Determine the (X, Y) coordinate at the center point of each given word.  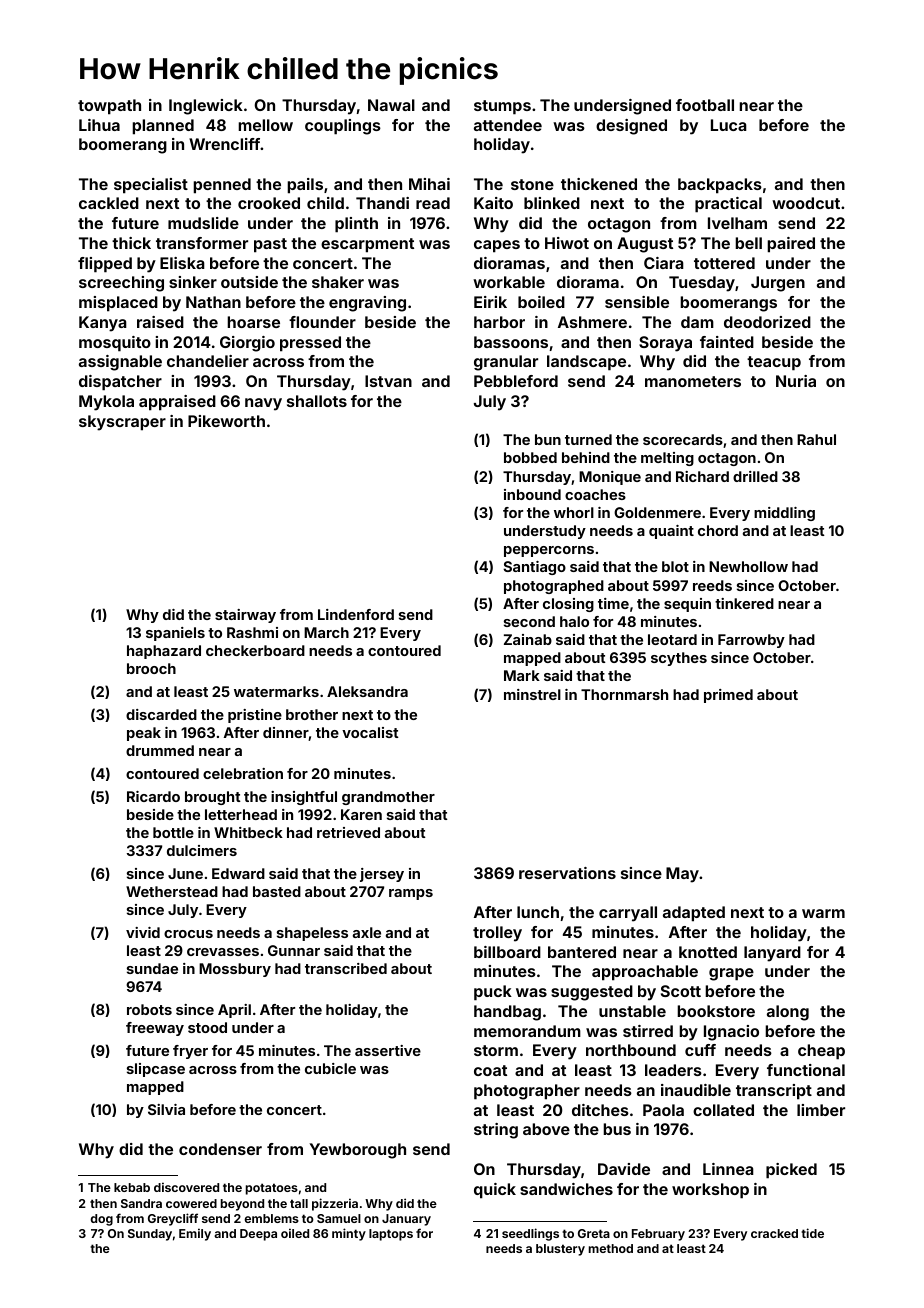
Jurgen (778, 284)
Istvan (388, 381)
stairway (245, 616)
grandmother (388, 798)
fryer (190, 1052)
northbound (631, 1050)
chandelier (208, 361)
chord (718, 530)
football (705, 105)
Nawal (391, 105)
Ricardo (153, 796)
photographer (527, 1092)
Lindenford (356, 614)
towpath (109, 107)
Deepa (258, 1235)
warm (823, 913)
